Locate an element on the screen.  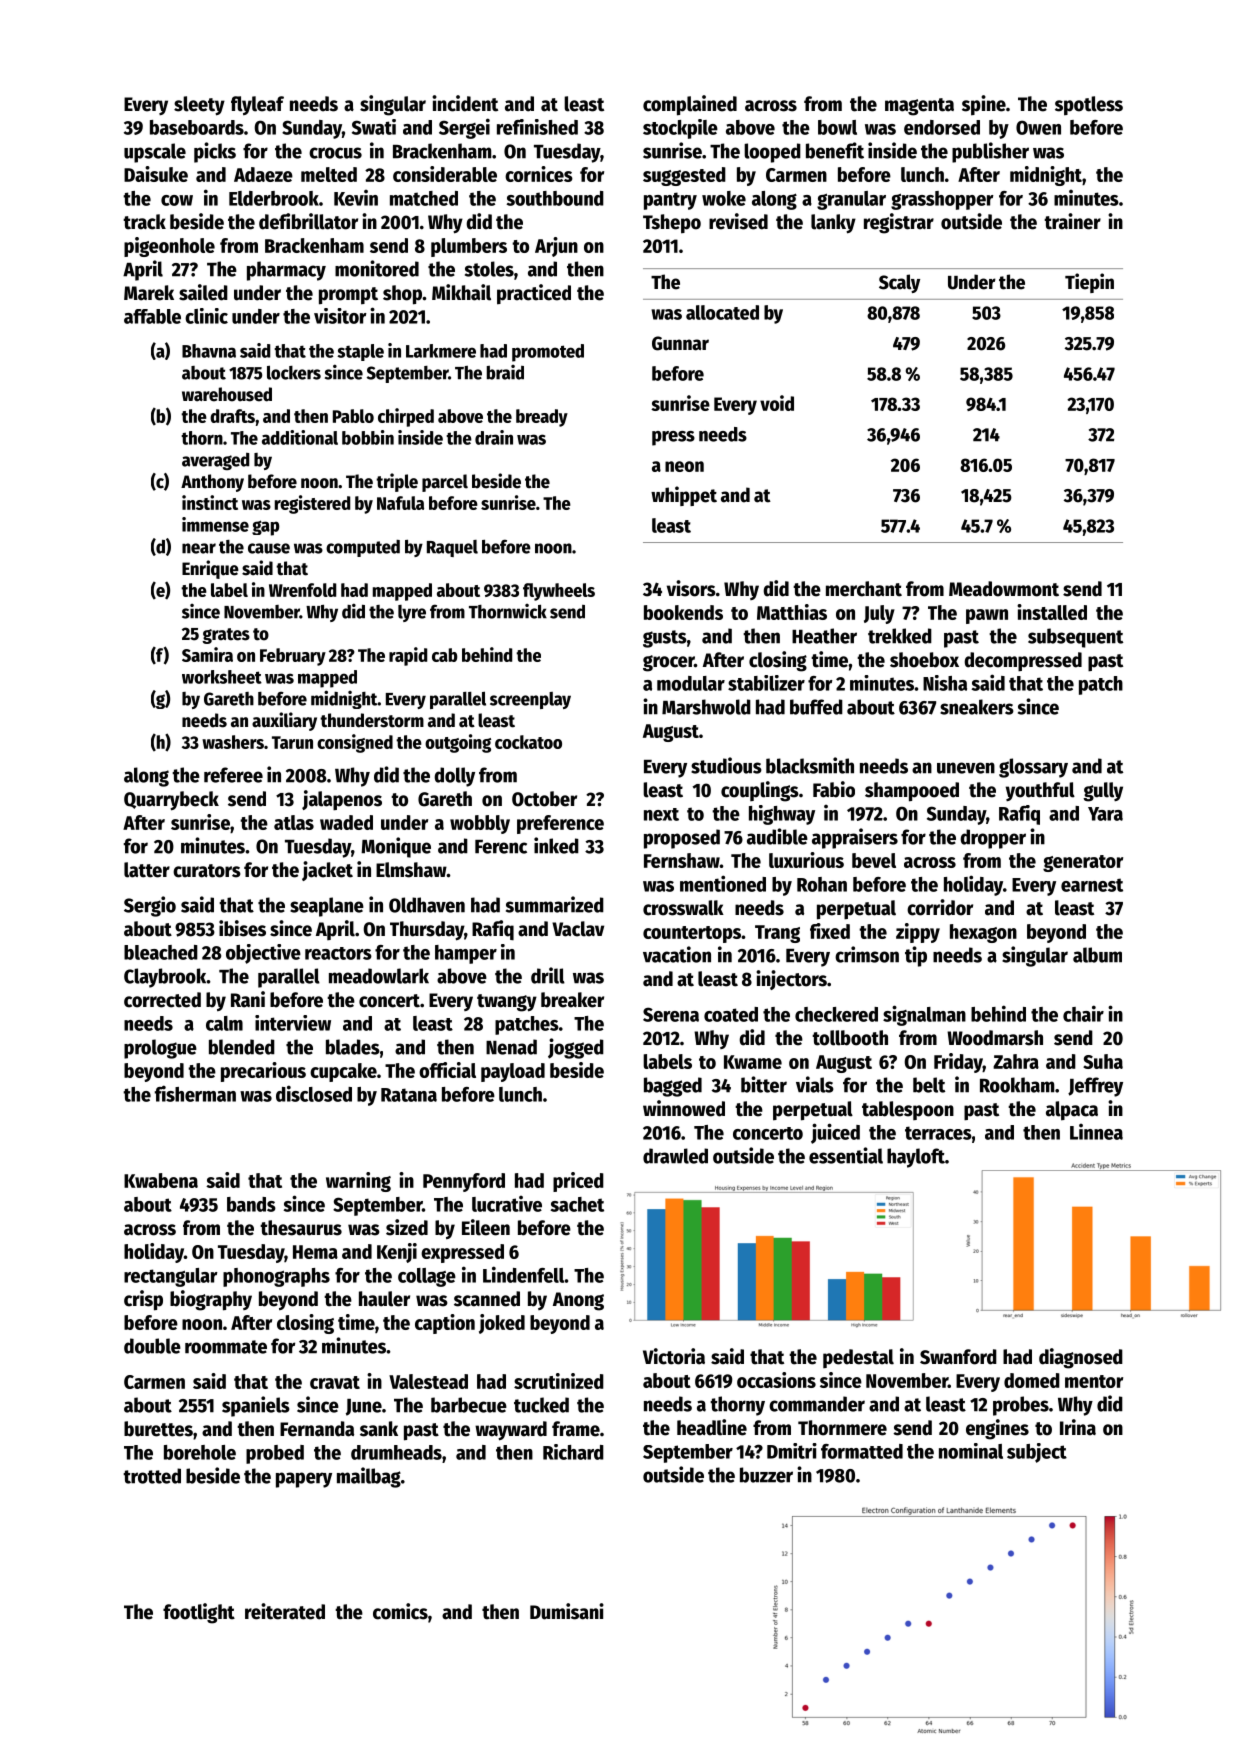
spine is located at coordinates (984, 105).
